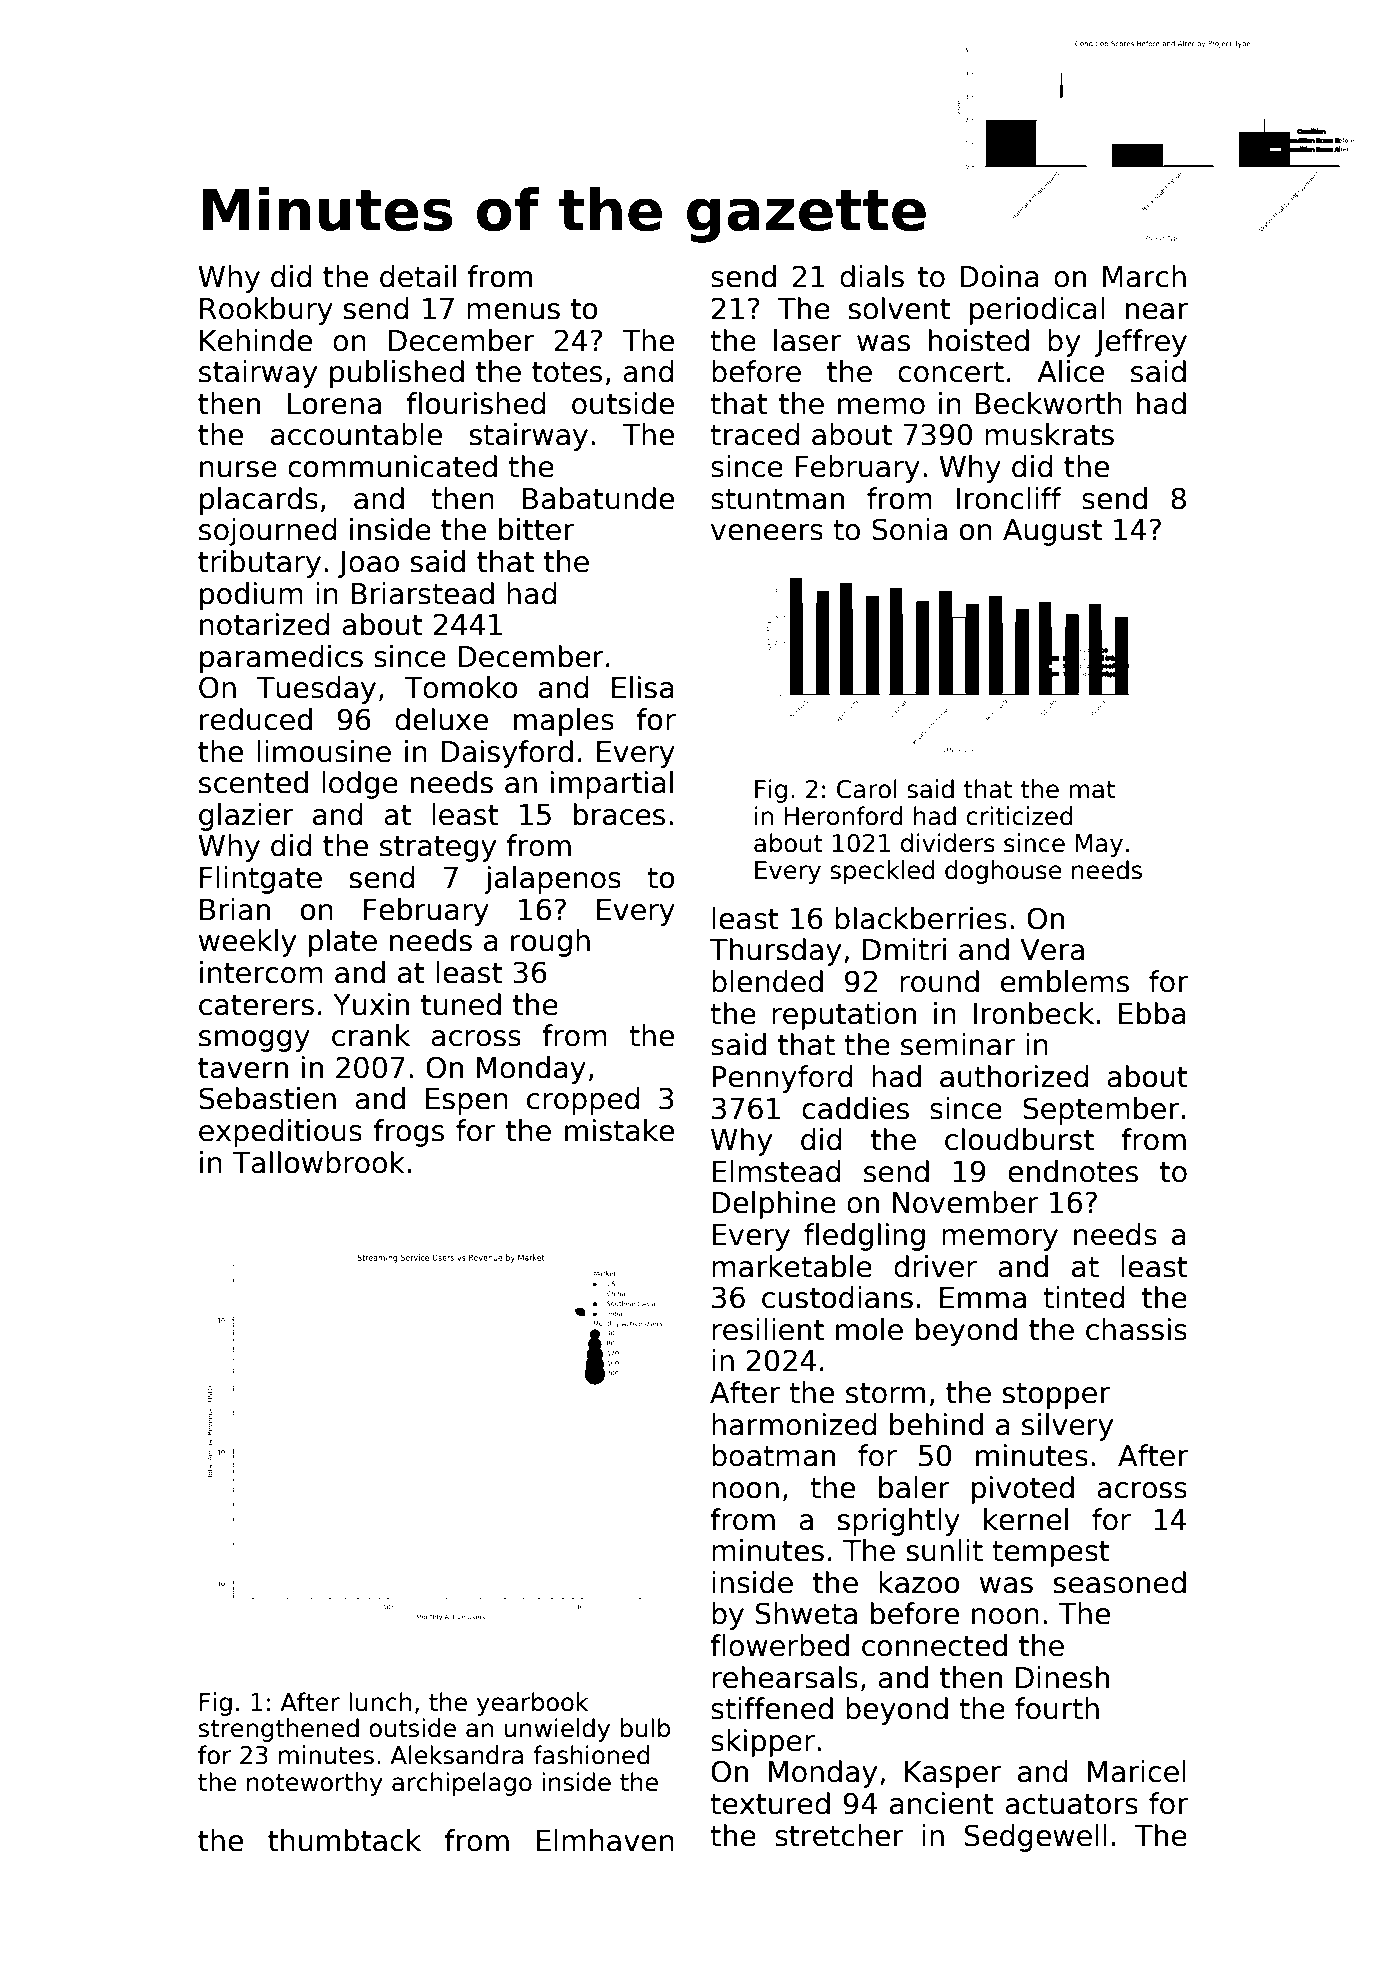 Image resolution: width=1386 pixels, height=1969 pixels. Describe the element at coordinates (773, 1455) in the page. I see `boatman` at that location.
